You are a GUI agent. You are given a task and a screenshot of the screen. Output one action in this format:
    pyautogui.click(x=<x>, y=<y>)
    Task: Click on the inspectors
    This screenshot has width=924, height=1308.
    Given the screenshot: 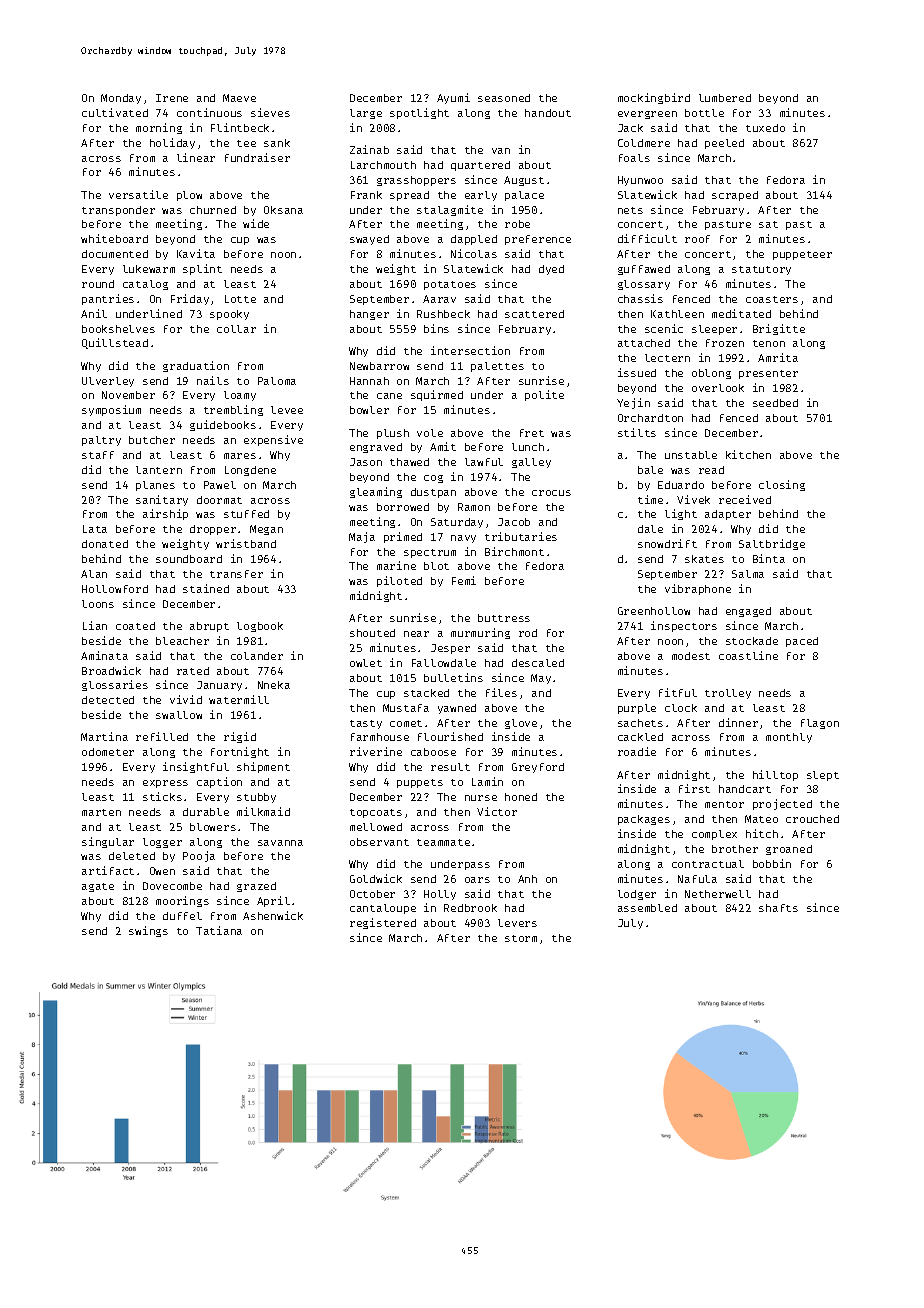 What is the action you would take?
    pyautogui.click(x=684, y=626)
